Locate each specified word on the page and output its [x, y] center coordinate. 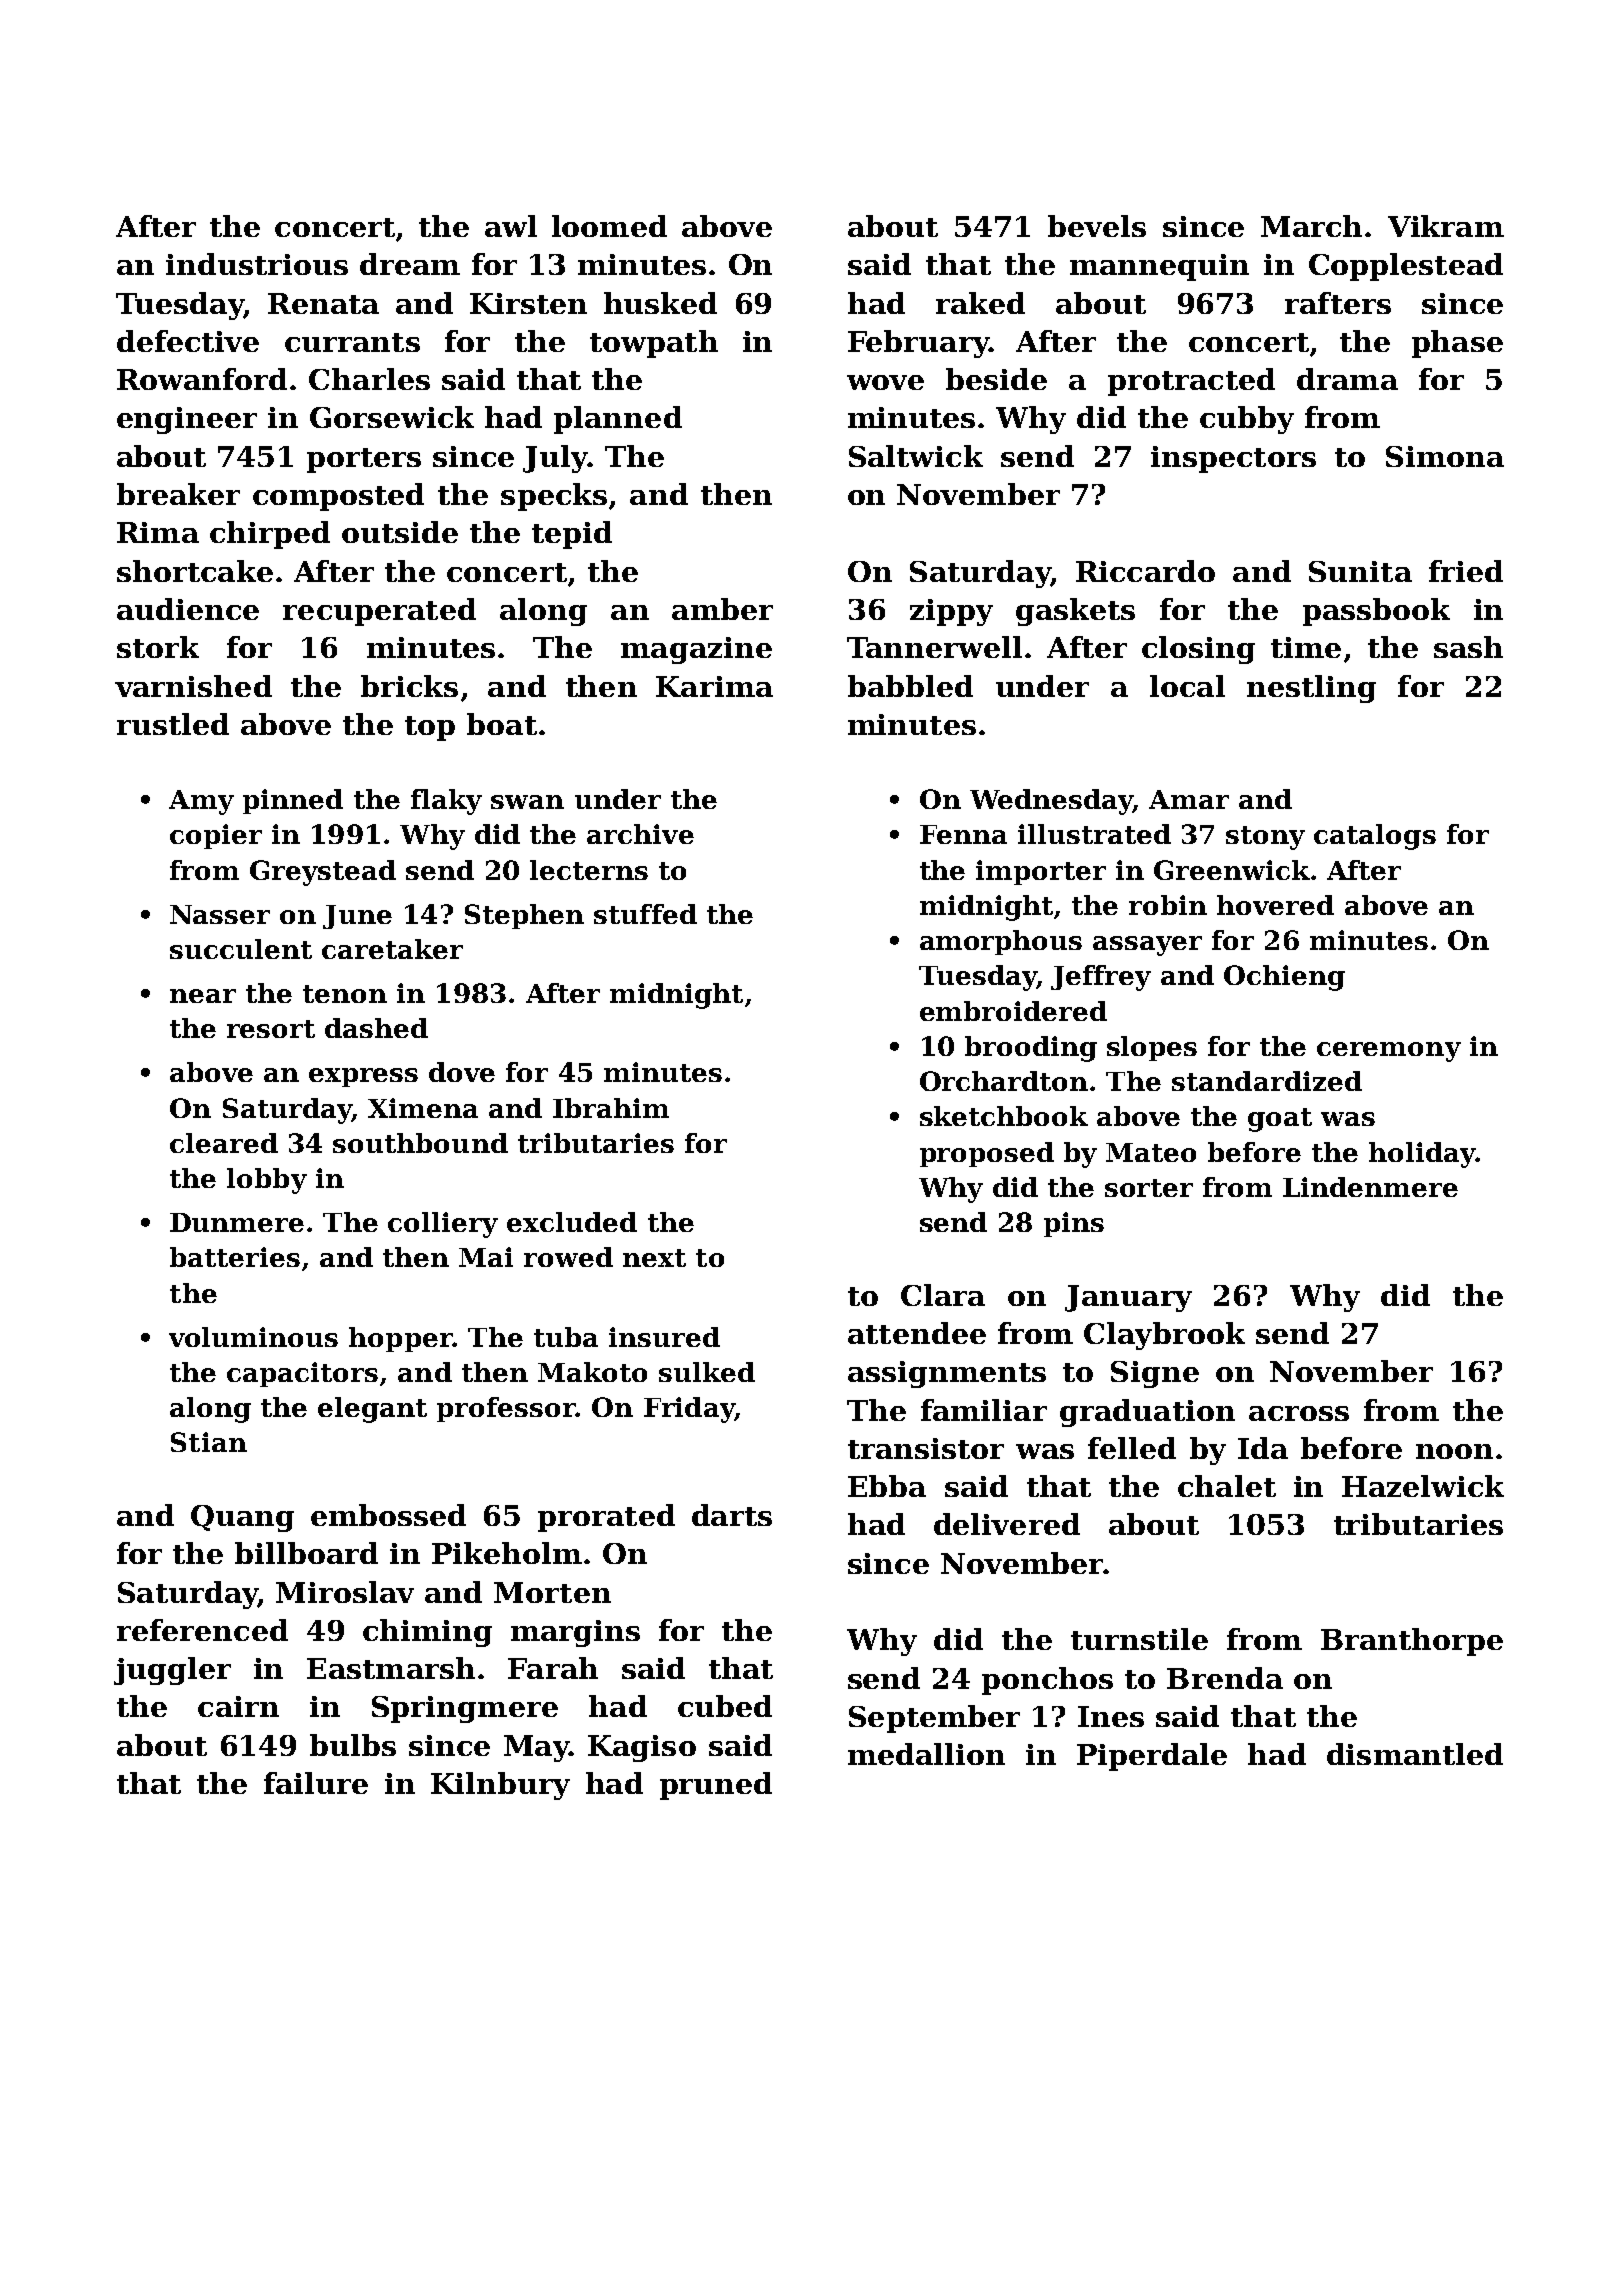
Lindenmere [1370, 1187]
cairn [238, 1706]
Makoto [592, 1372]
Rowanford [202, 379]
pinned [293, 801]
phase [1457, 344]
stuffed [645, 914]
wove [885, 382]
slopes [1152, 1048]
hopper [401, 1339]
